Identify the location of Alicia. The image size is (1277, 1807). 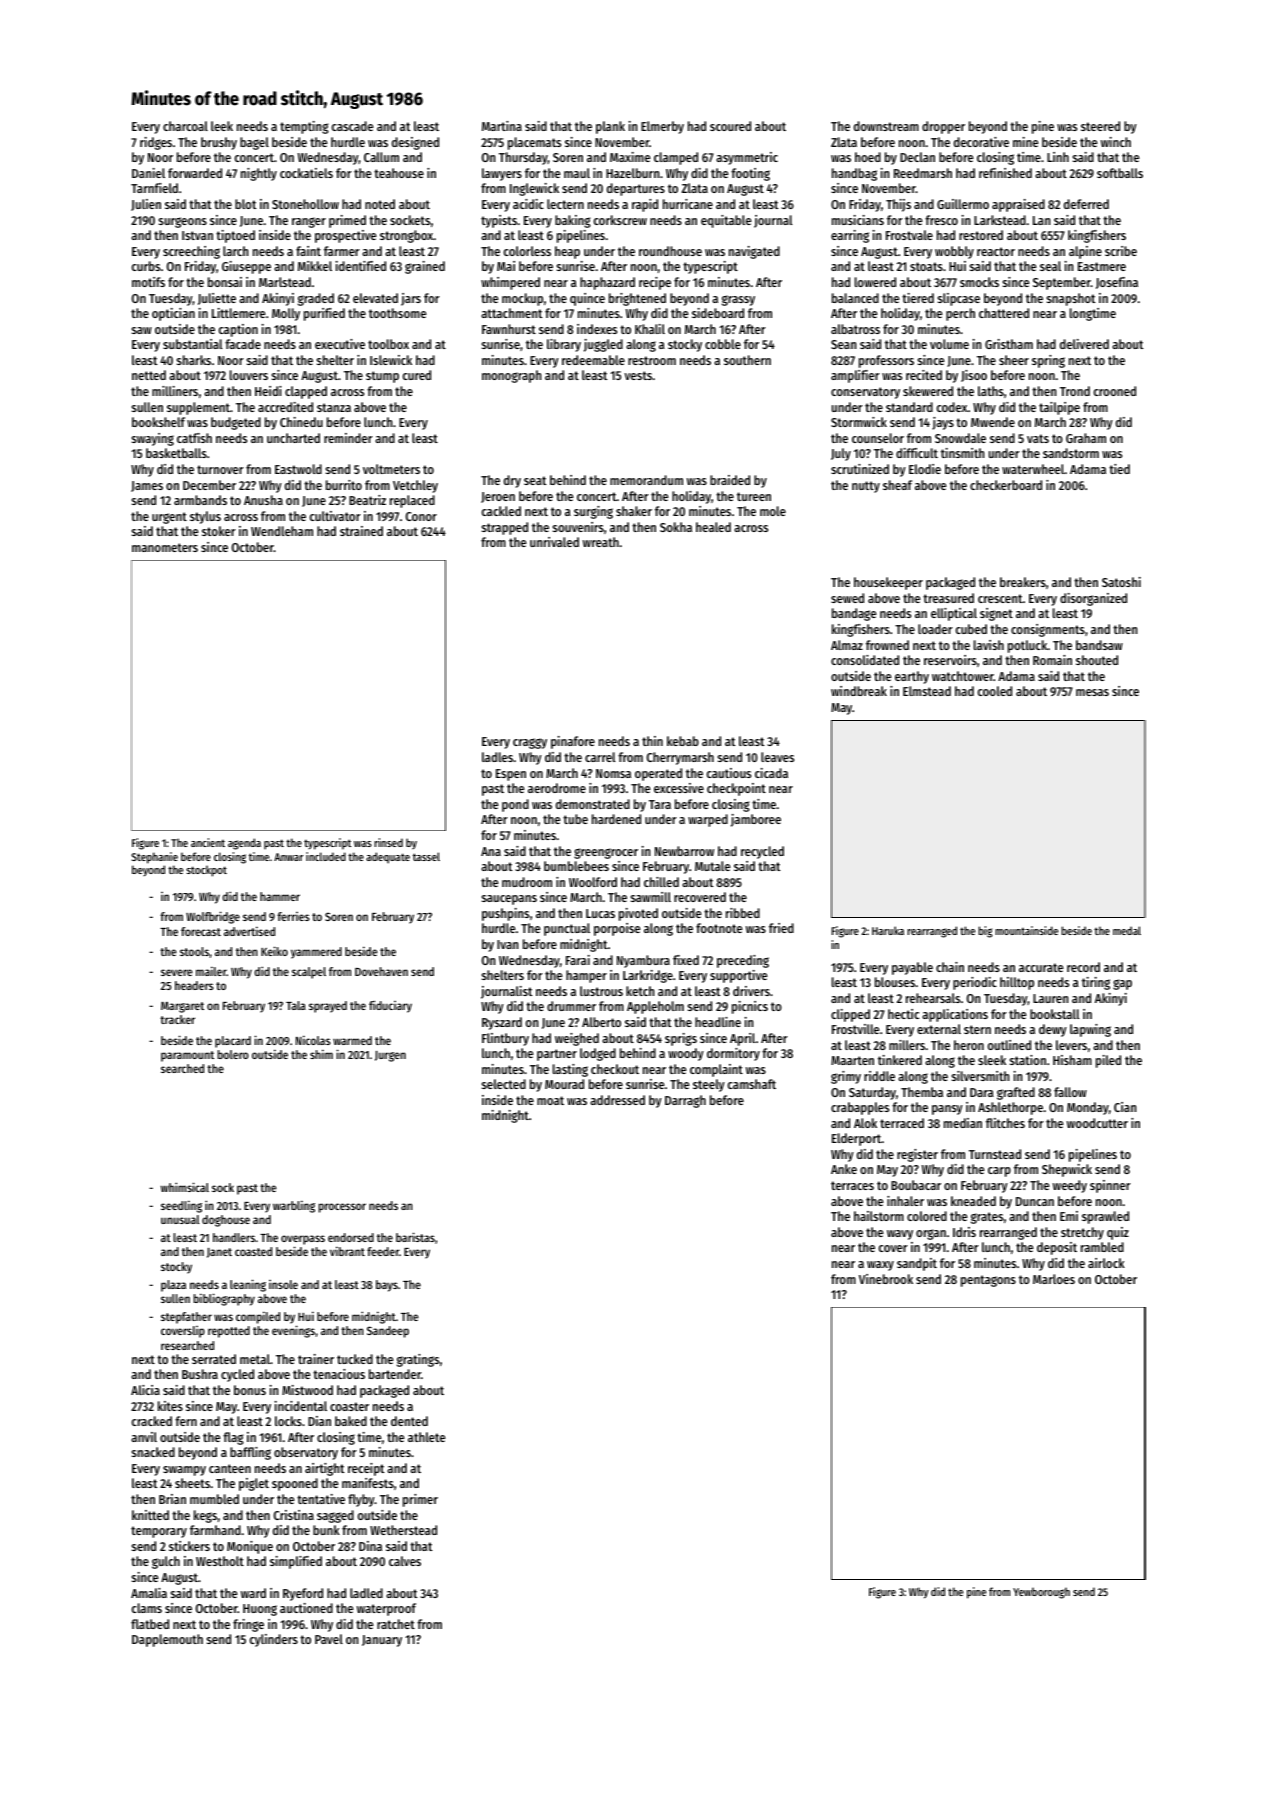
(145, 1390).
